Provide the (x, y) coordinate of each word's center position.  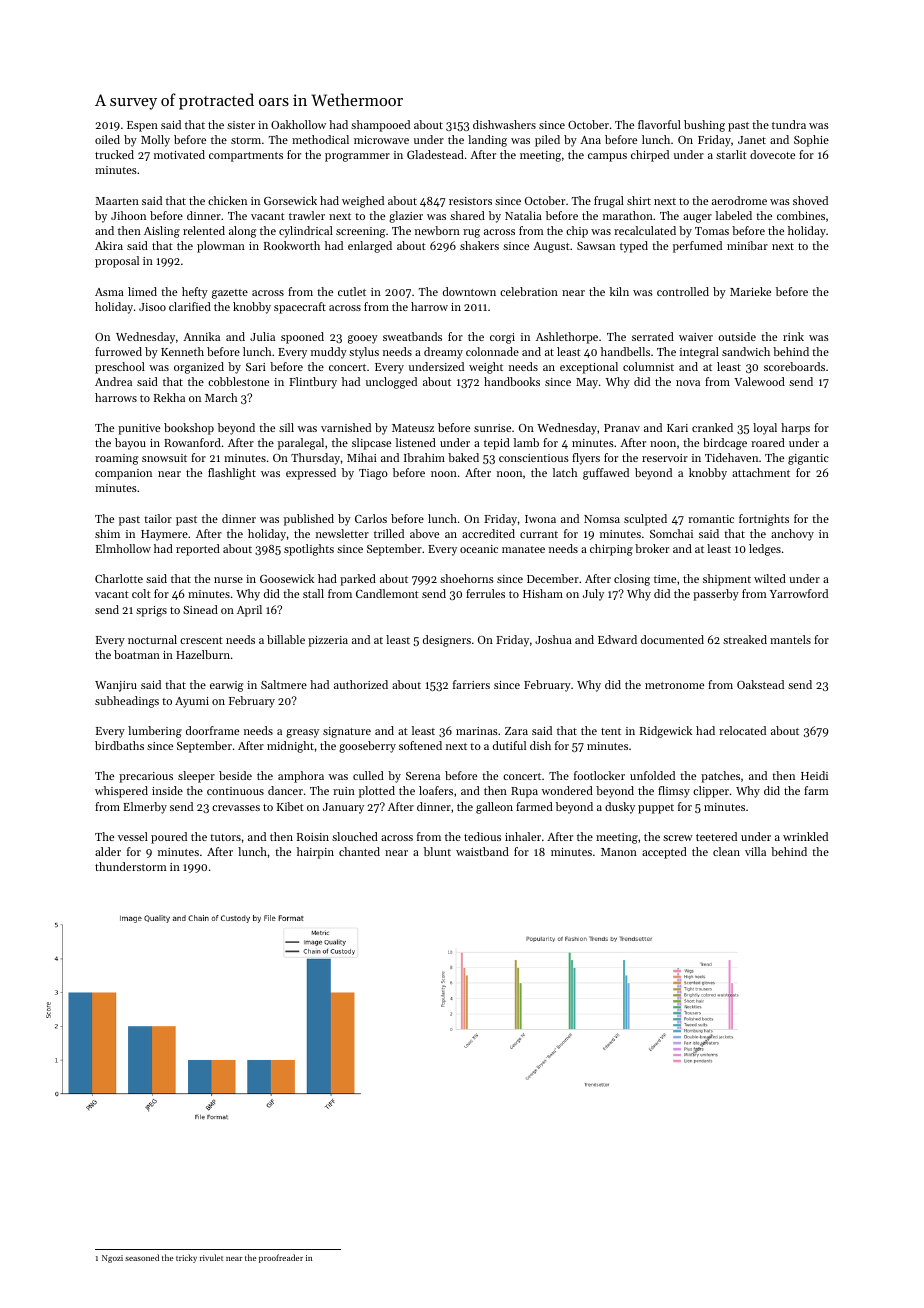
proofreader (281, 1258)
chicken (227, 200)
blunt (437, 851)
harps (795, 429)
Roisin (313, 837)
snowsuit (164, 458)
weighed (363, 202)
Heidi (814, 775)
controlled (683, 291)
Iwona (540, 519)
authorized (361, 684)
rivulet (211, 1257)
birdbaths (119, 745)
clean (726, 851)
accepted (664, 853)
